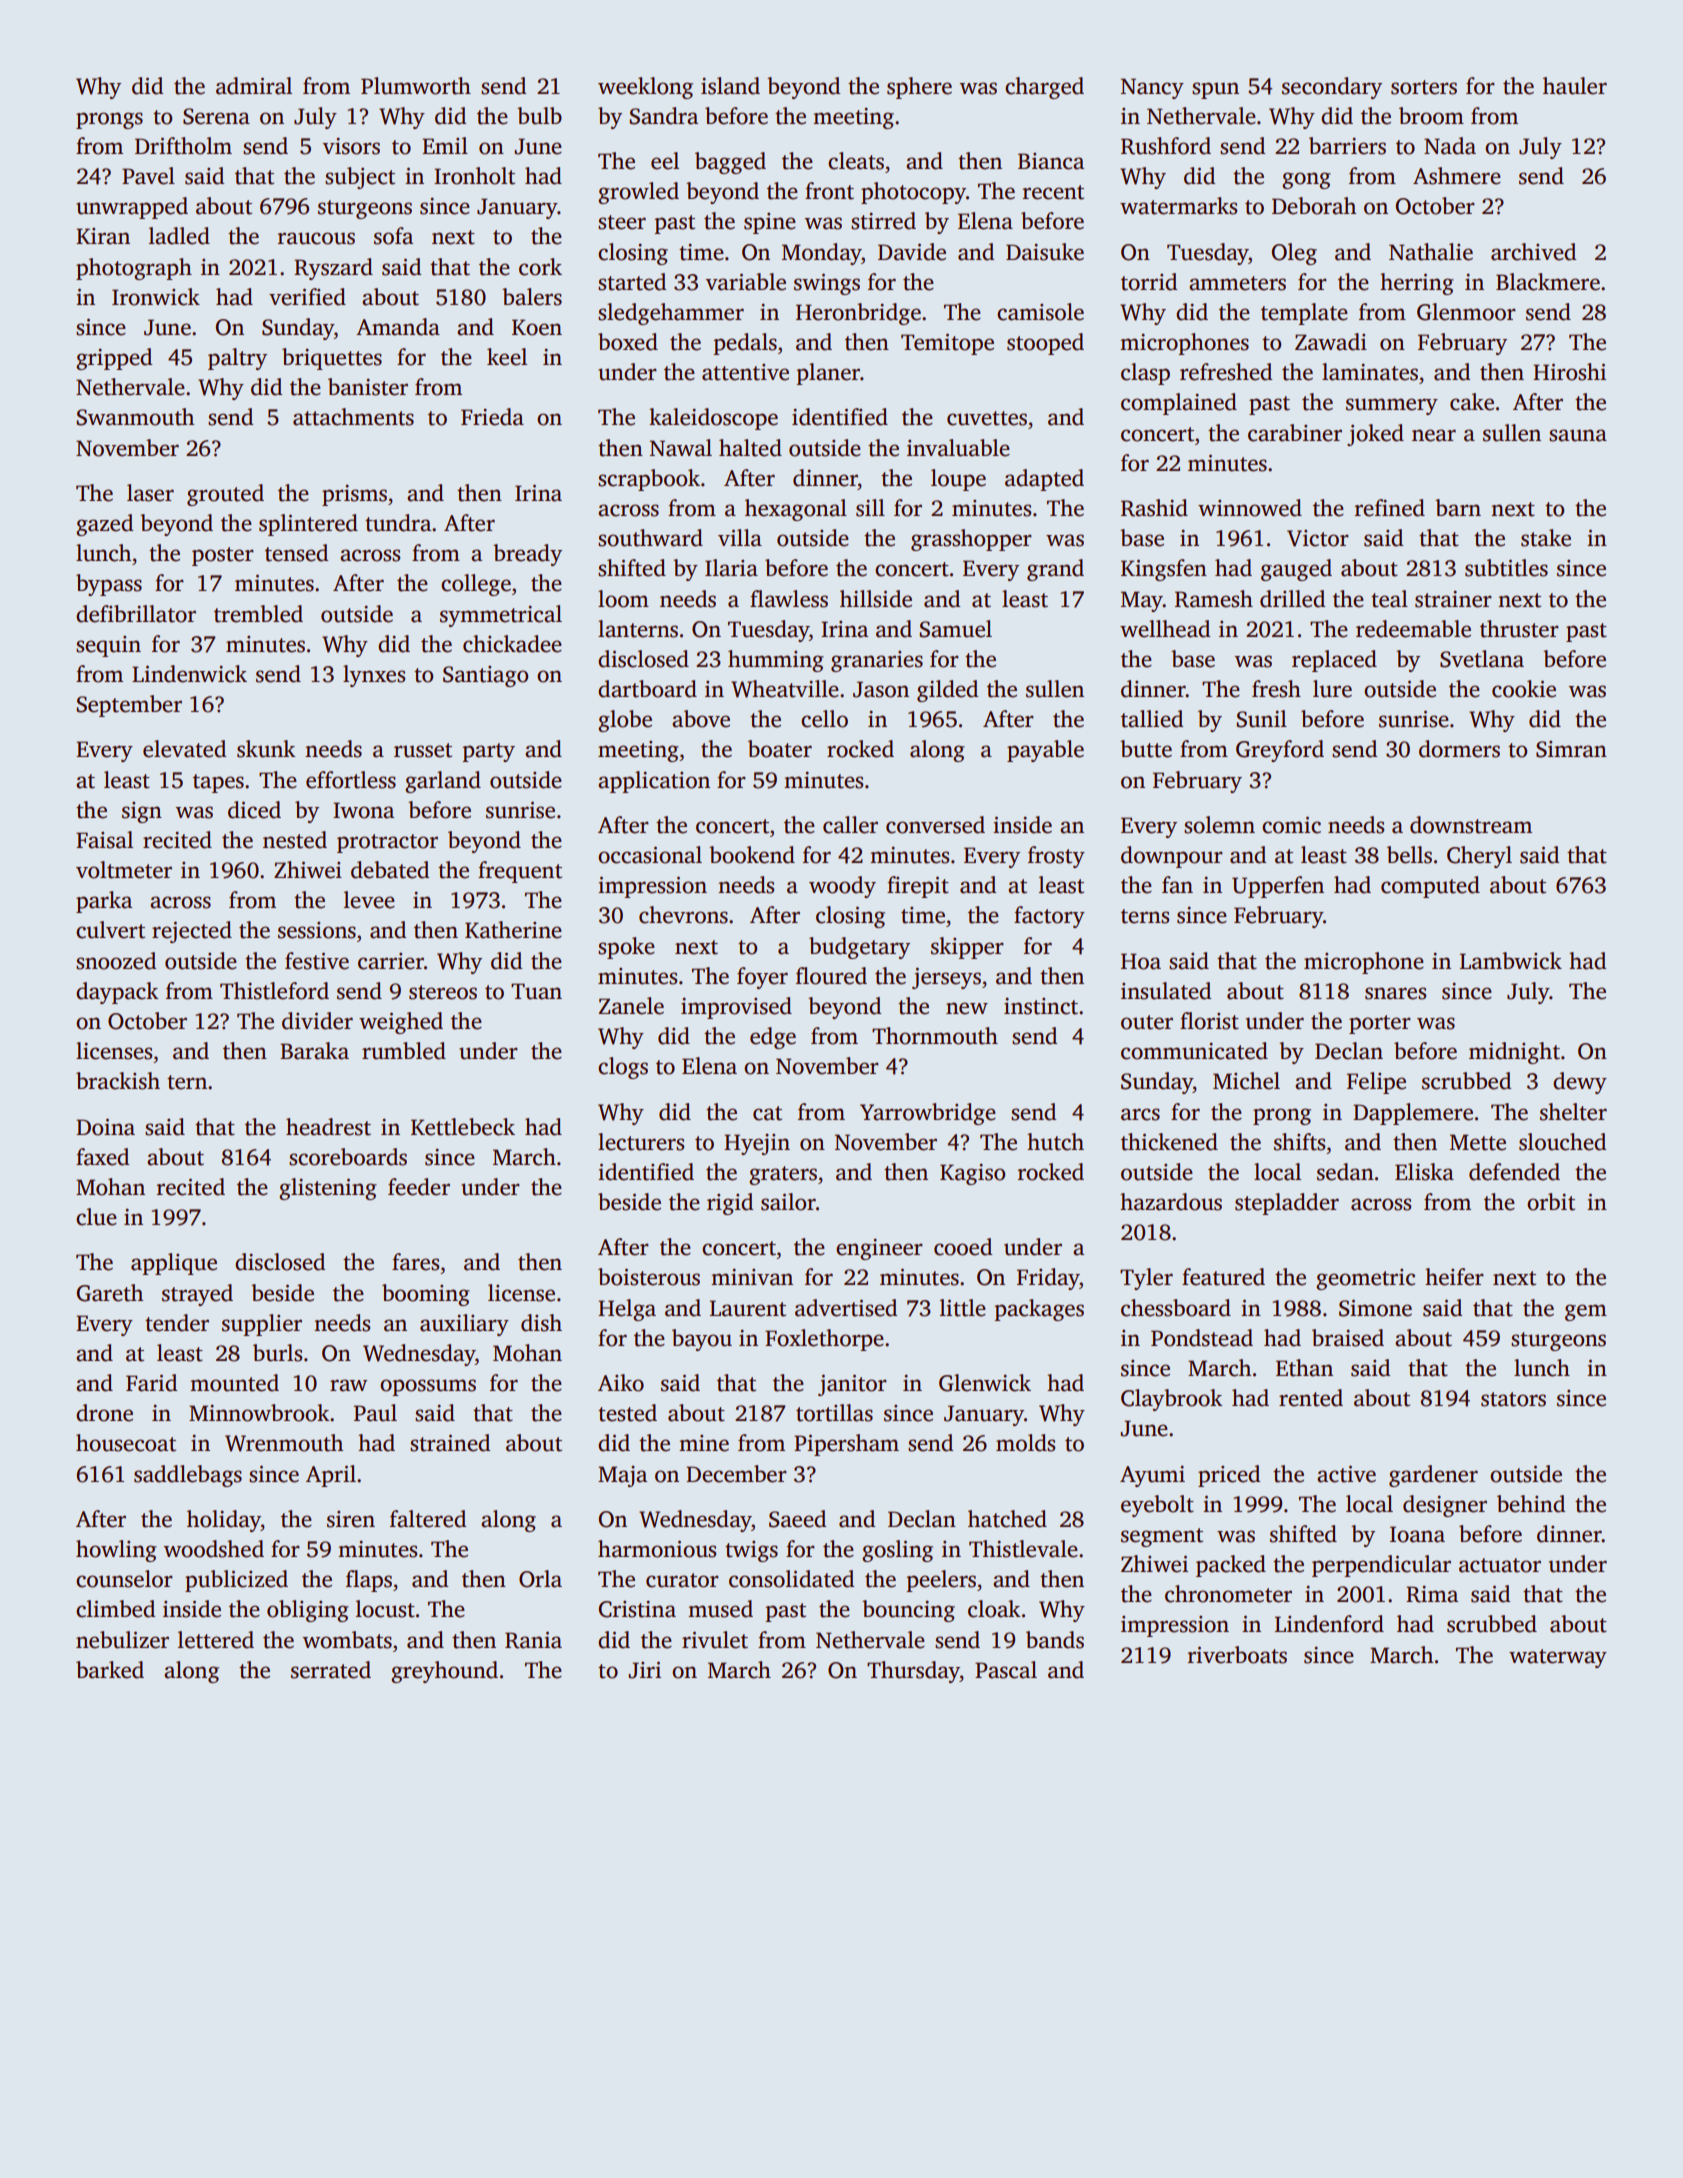 Image resolution: width=1683 pixels, height=2178 pixels. Describe the element at coordinates (1142, 601) in the document. I see `May` at that location.
